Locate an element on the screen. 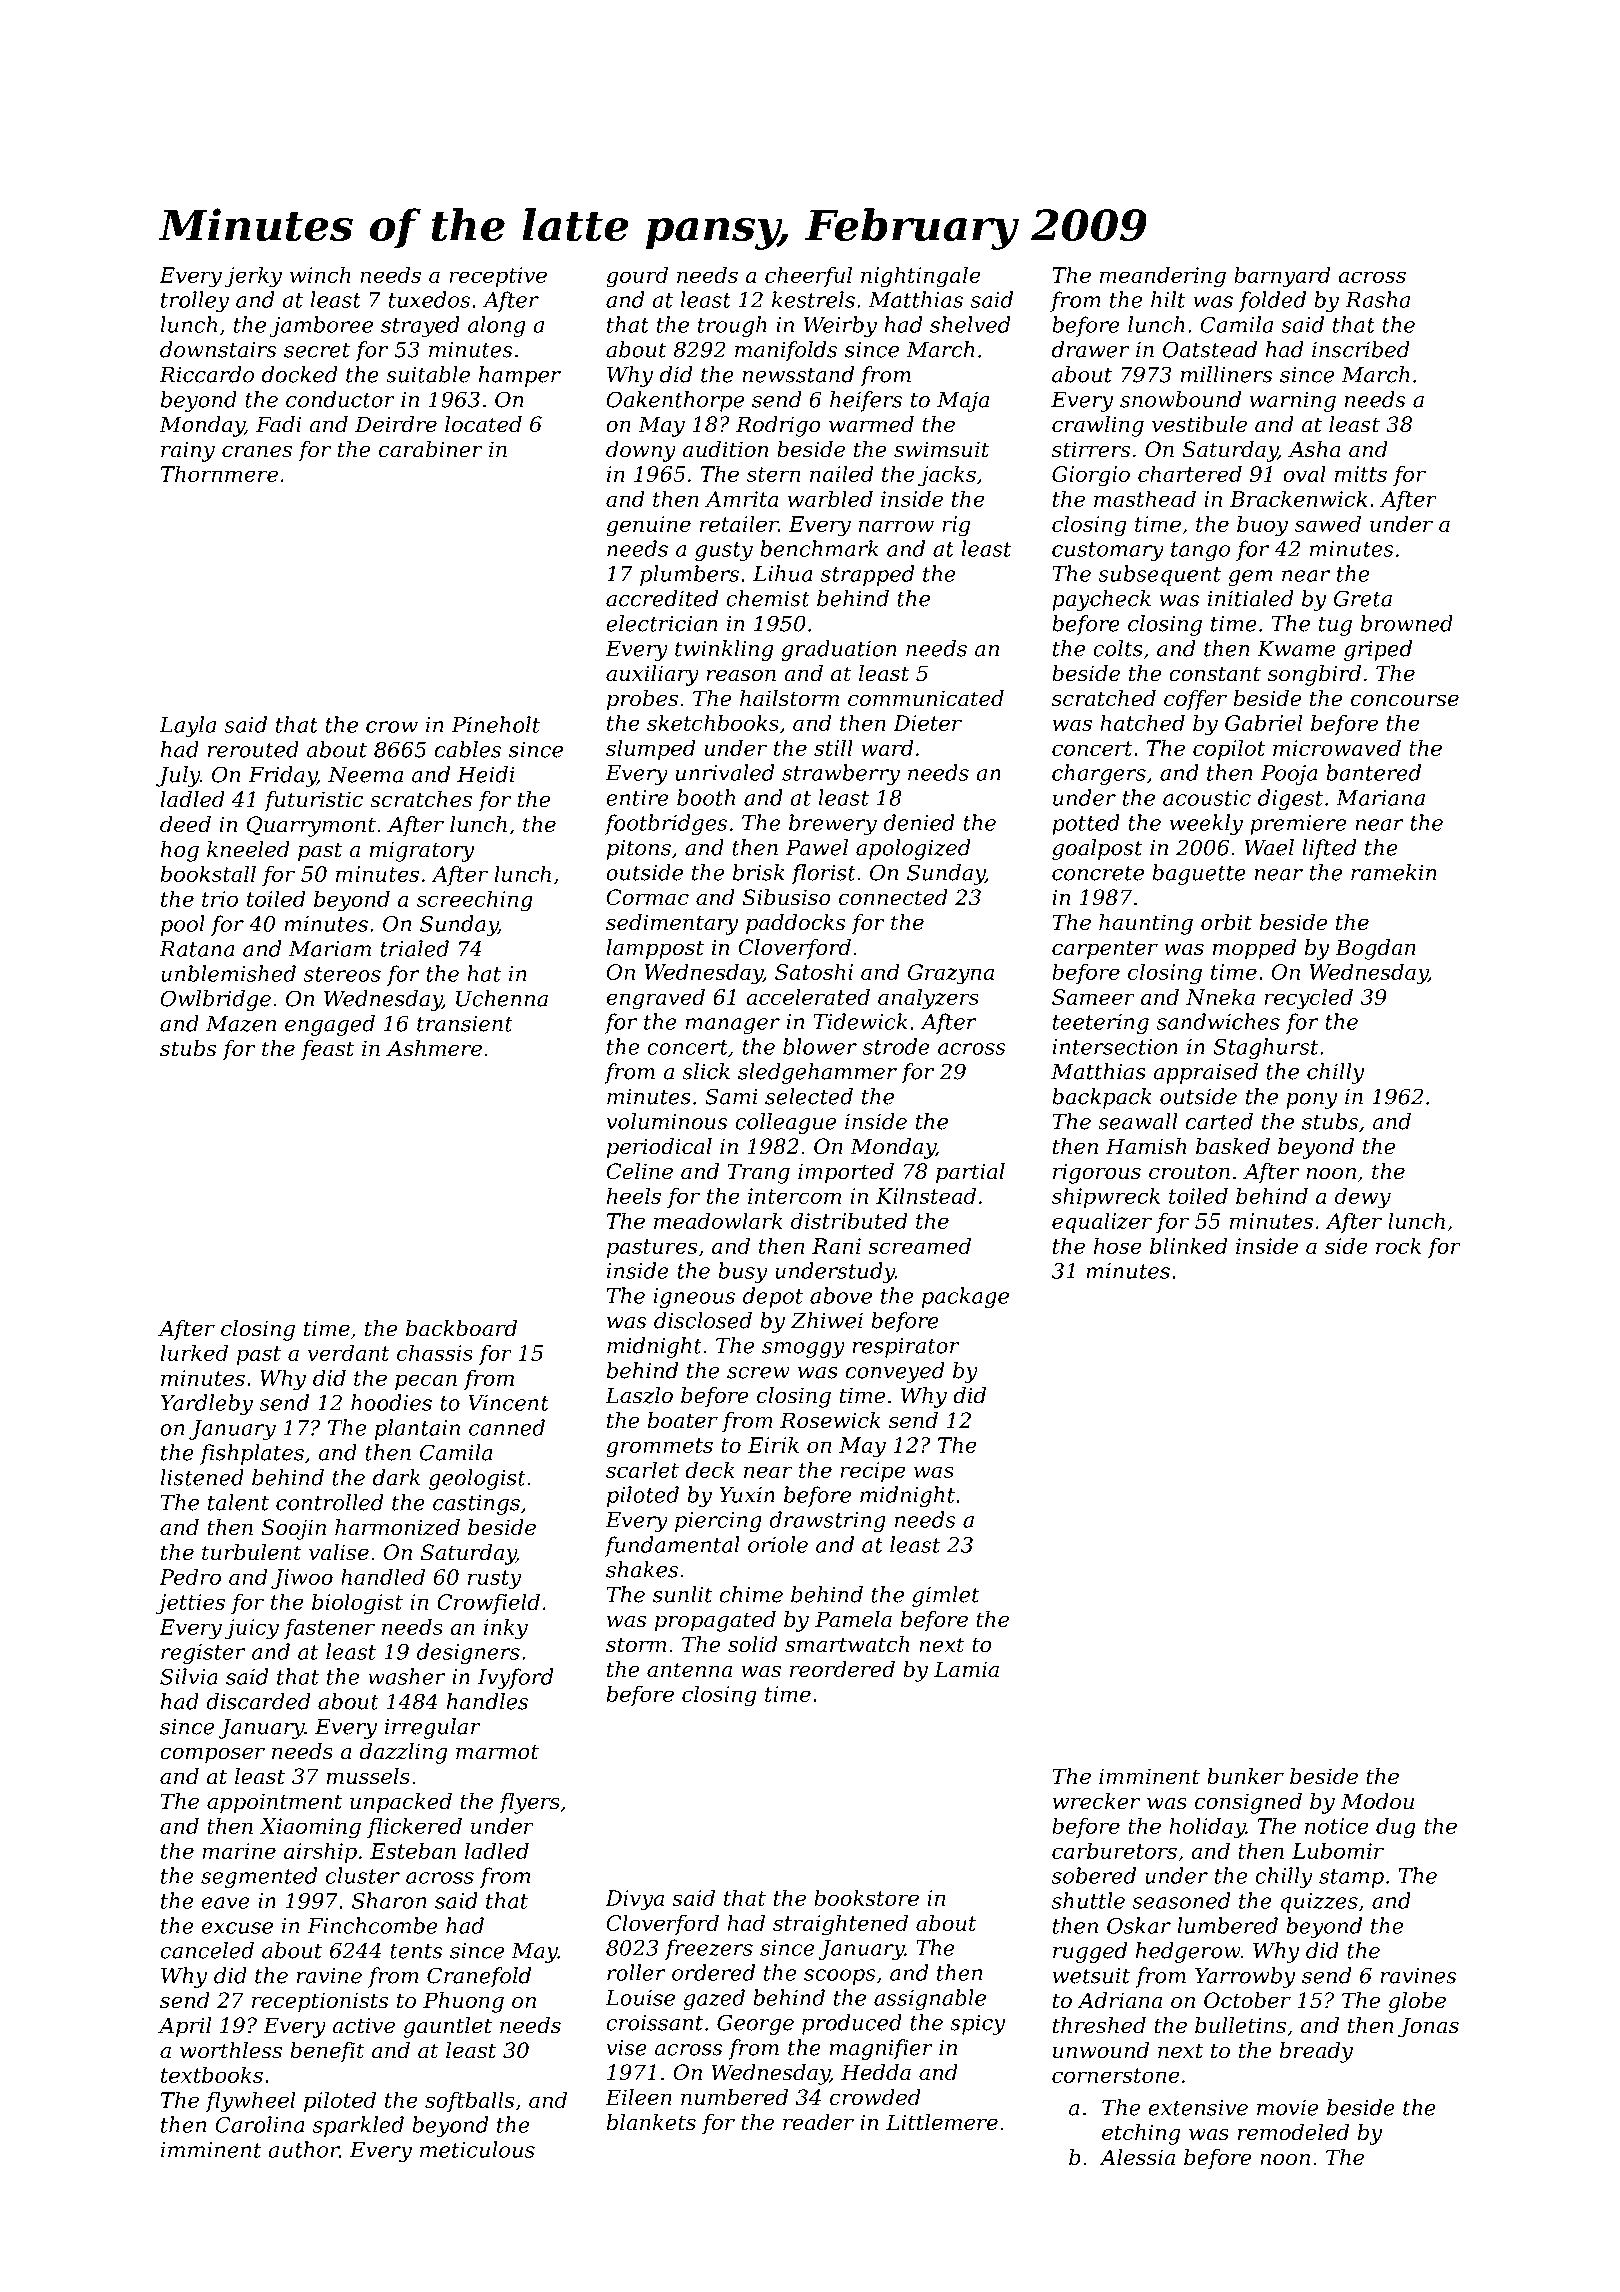 This screenshot has height=2292, width=1620. Carolina is located at coordinates (259, 2124).
